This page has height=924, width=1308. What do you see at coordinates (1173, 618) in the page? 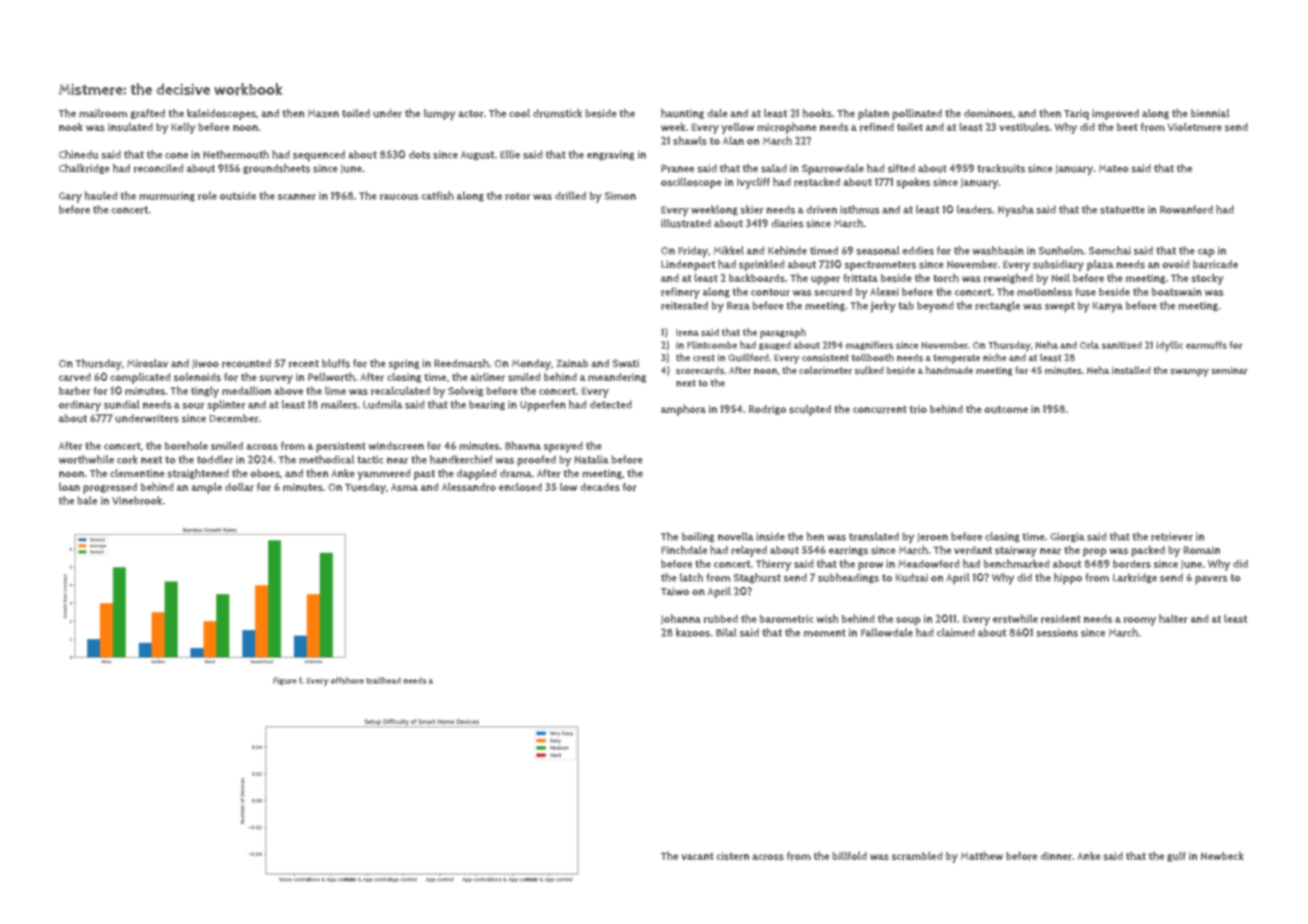
I see `halter` at bounding box center [1173, 618].
